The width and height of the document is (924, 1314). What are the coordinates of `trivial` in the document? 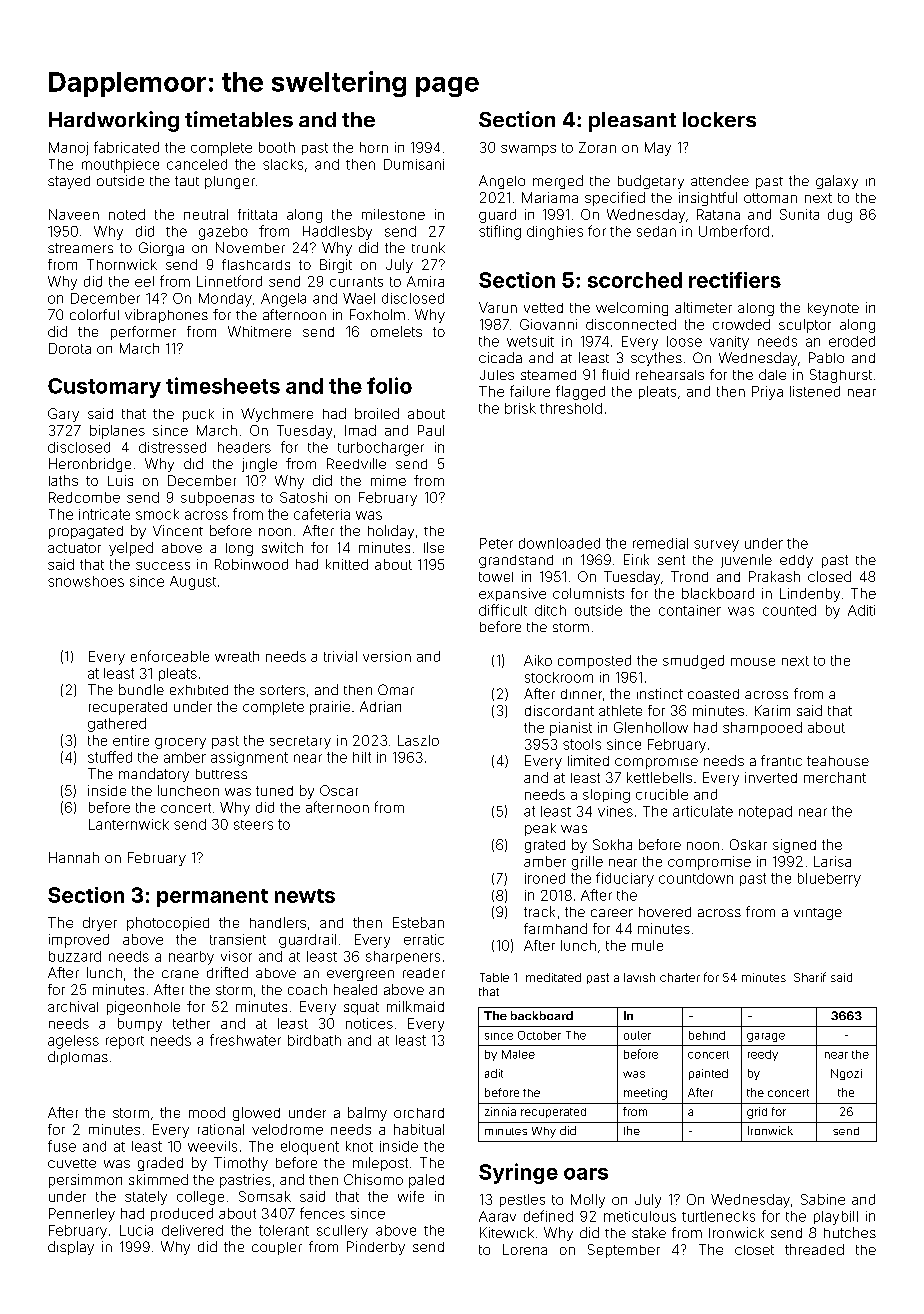 It's located at (340, 656).
